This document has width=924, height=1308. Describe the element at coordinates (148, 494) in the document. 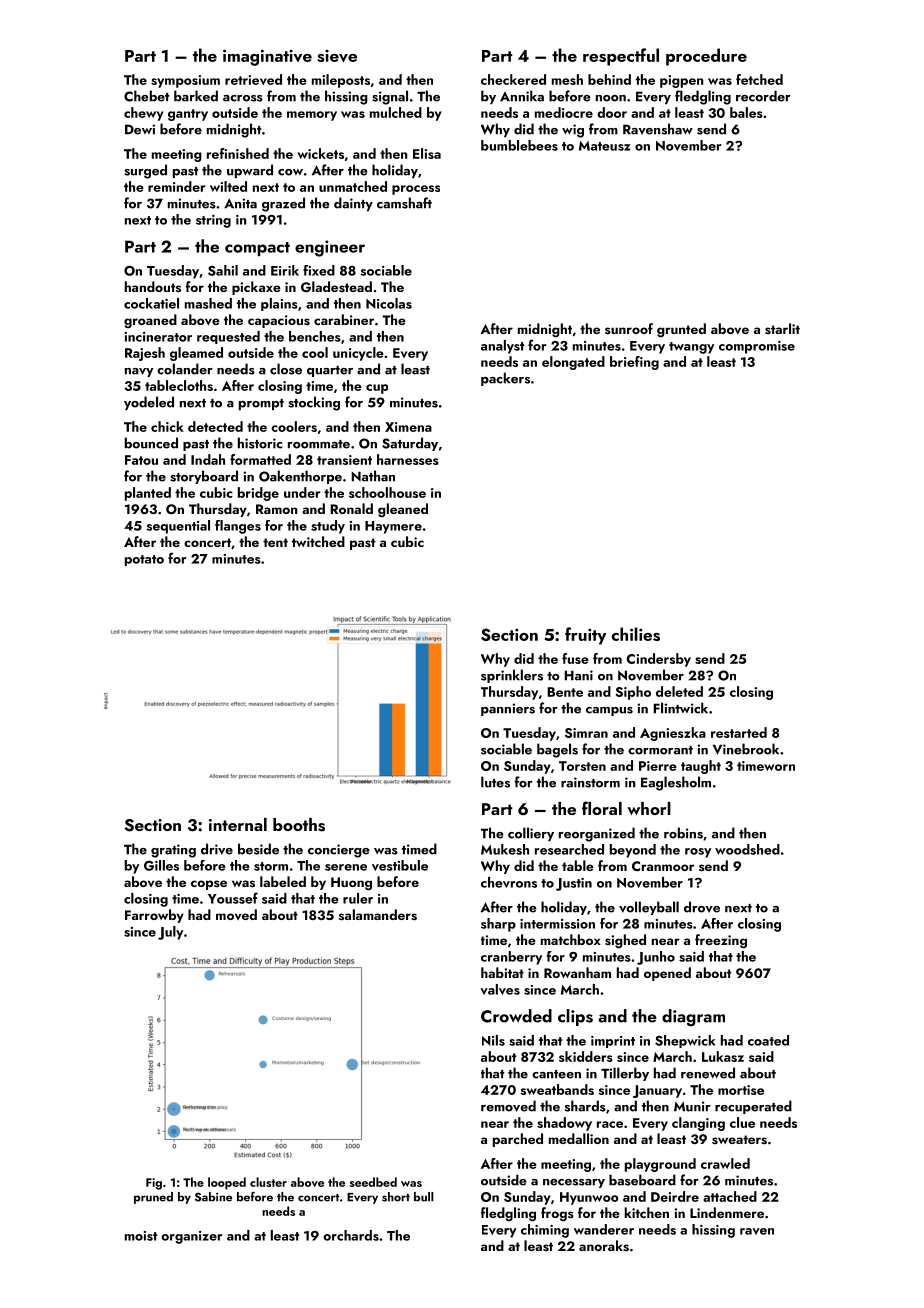

I see `planted` at that location.
